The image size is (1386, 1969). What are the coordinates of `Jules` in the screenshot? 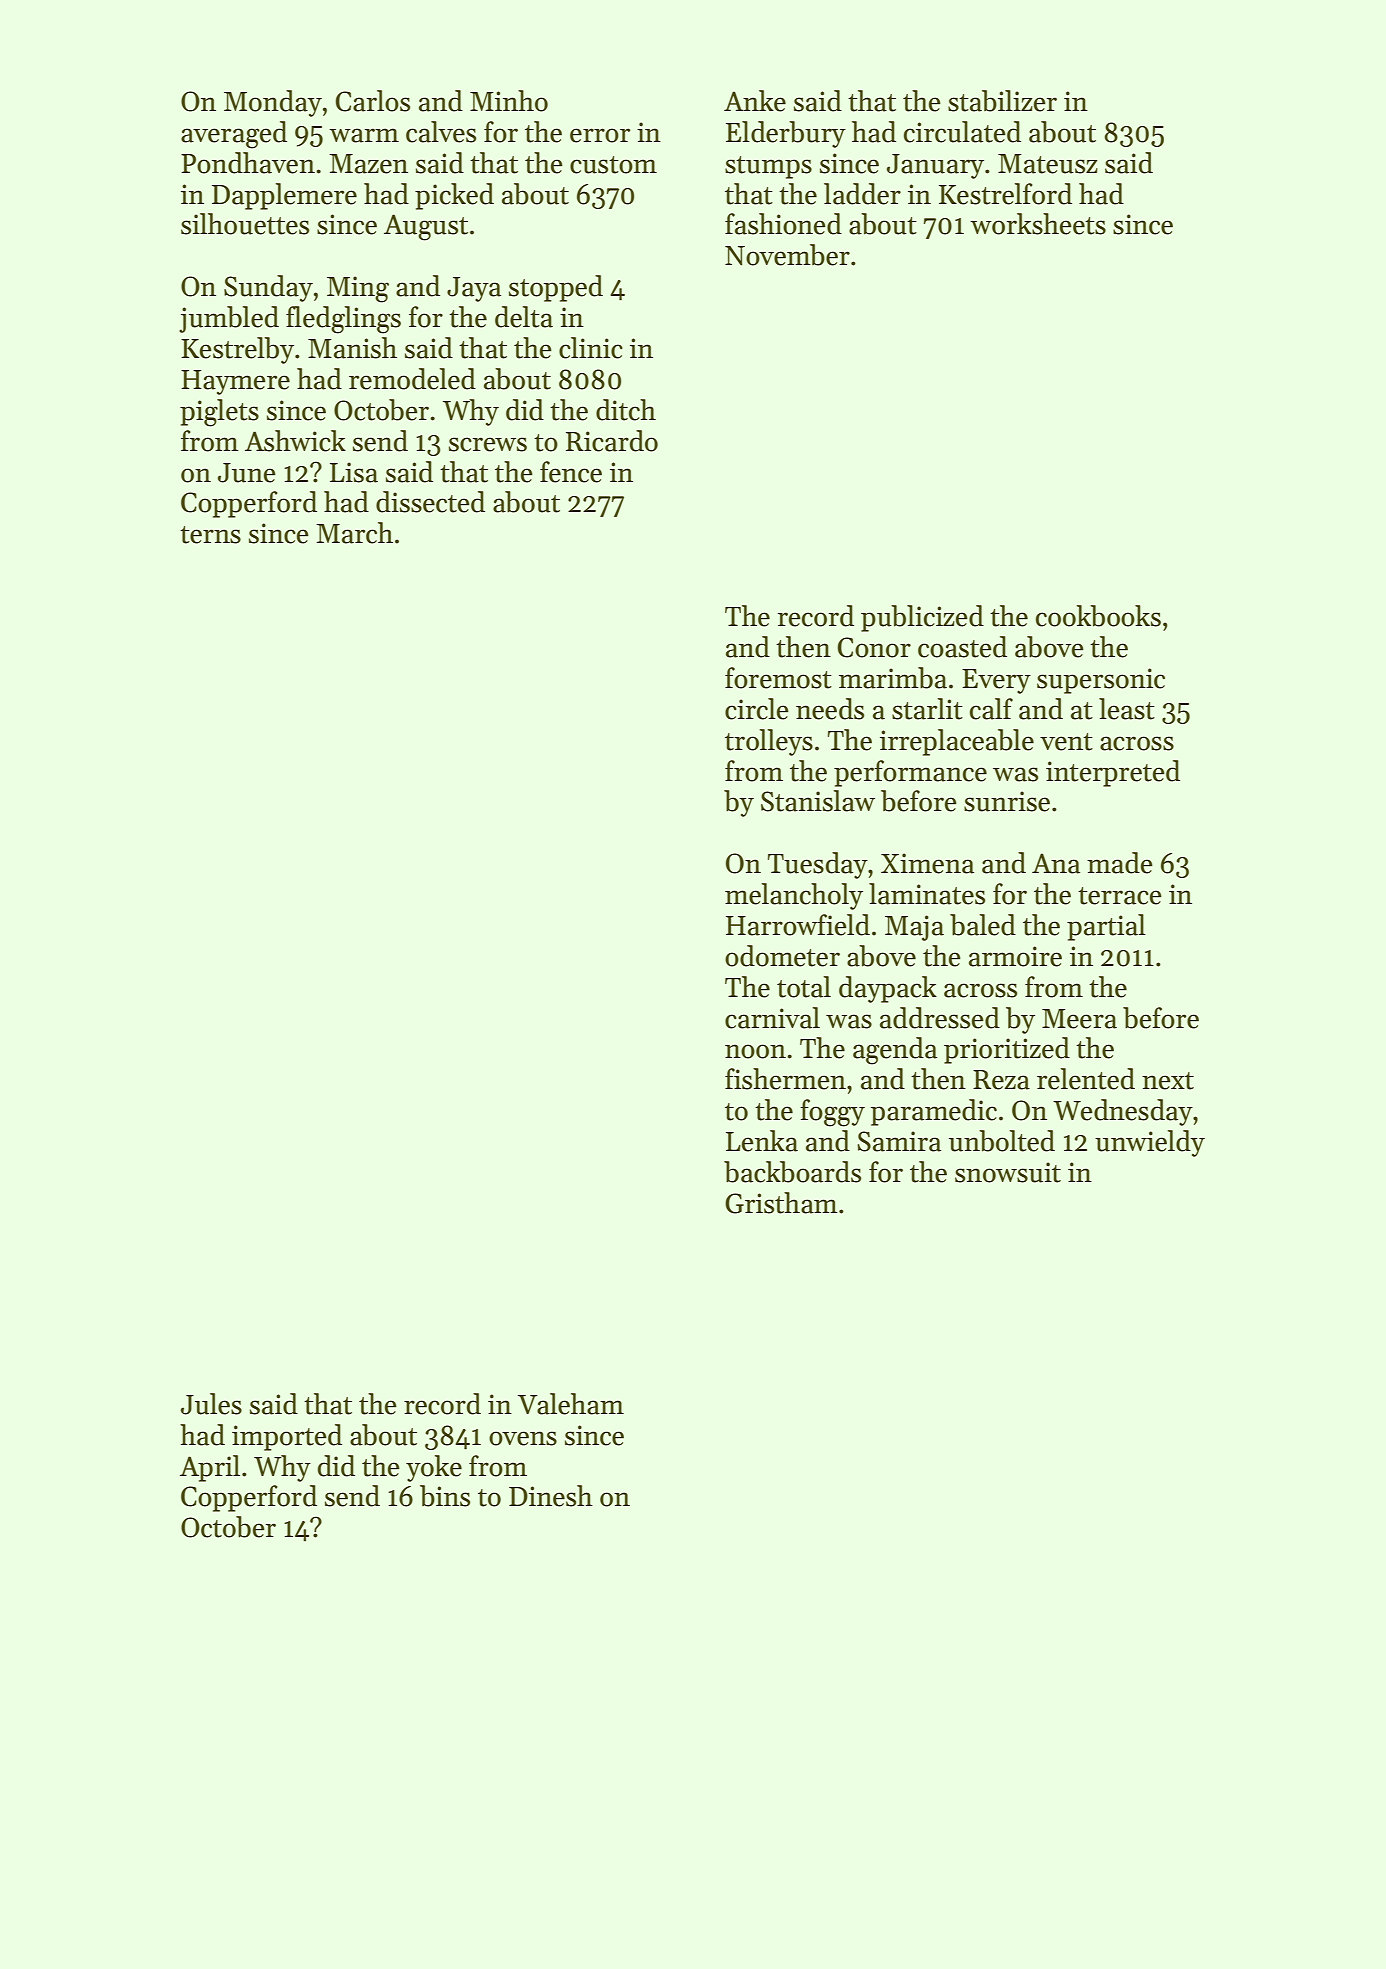 It's located at (211, 1404).
